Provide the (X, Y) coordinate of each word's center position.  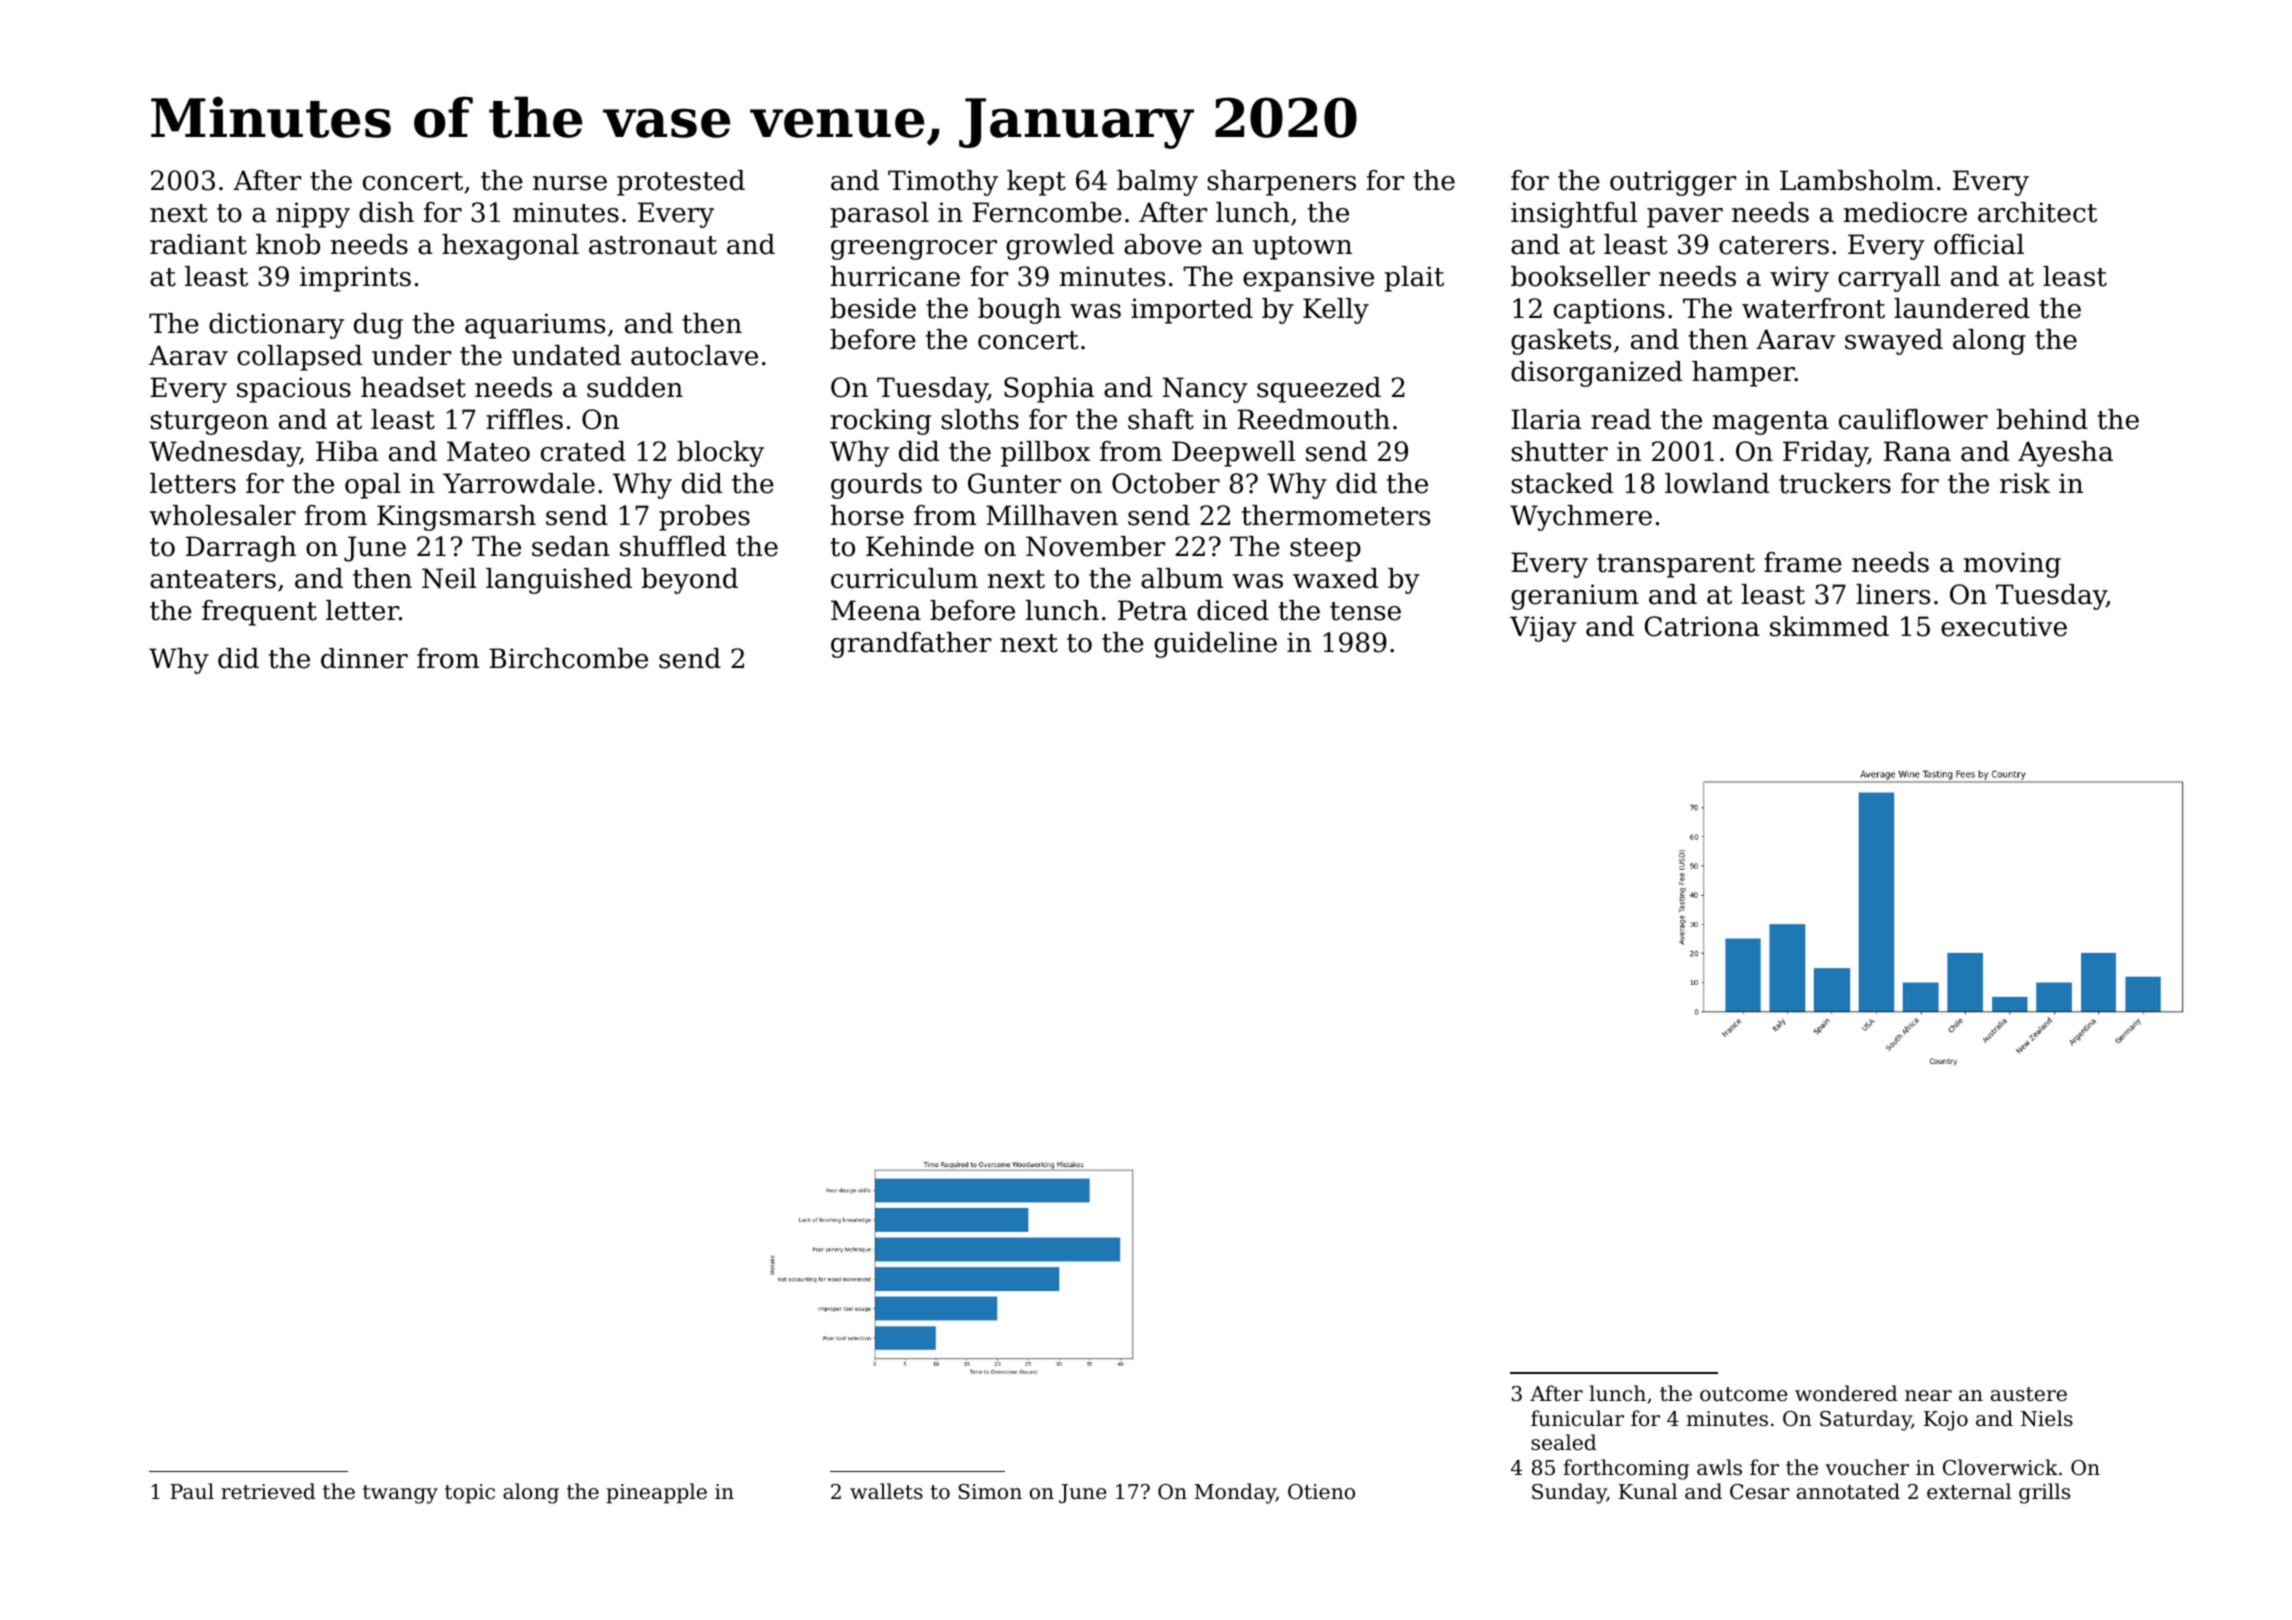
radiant (198, 244)
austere (2029, 1394)
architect (2037, 212)
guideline (1215, 645)
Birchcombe (568, 658)
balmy (1157, 183)
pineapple (656, 1493)
